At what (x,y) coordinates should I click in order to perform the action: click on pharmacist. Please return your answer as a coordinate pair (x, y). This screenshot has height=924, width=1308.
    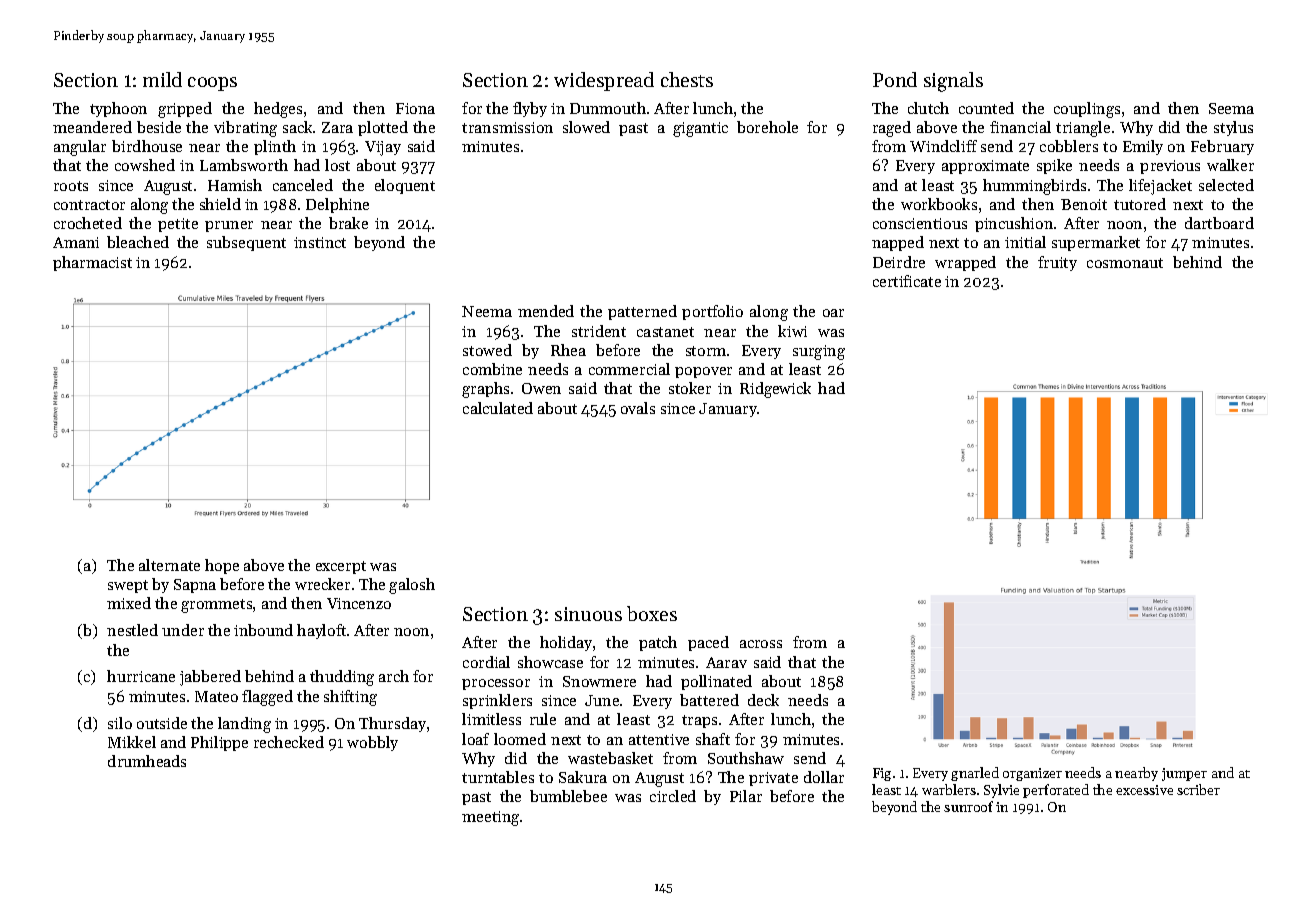
    Looking at the image, I should click on (92, 263).
